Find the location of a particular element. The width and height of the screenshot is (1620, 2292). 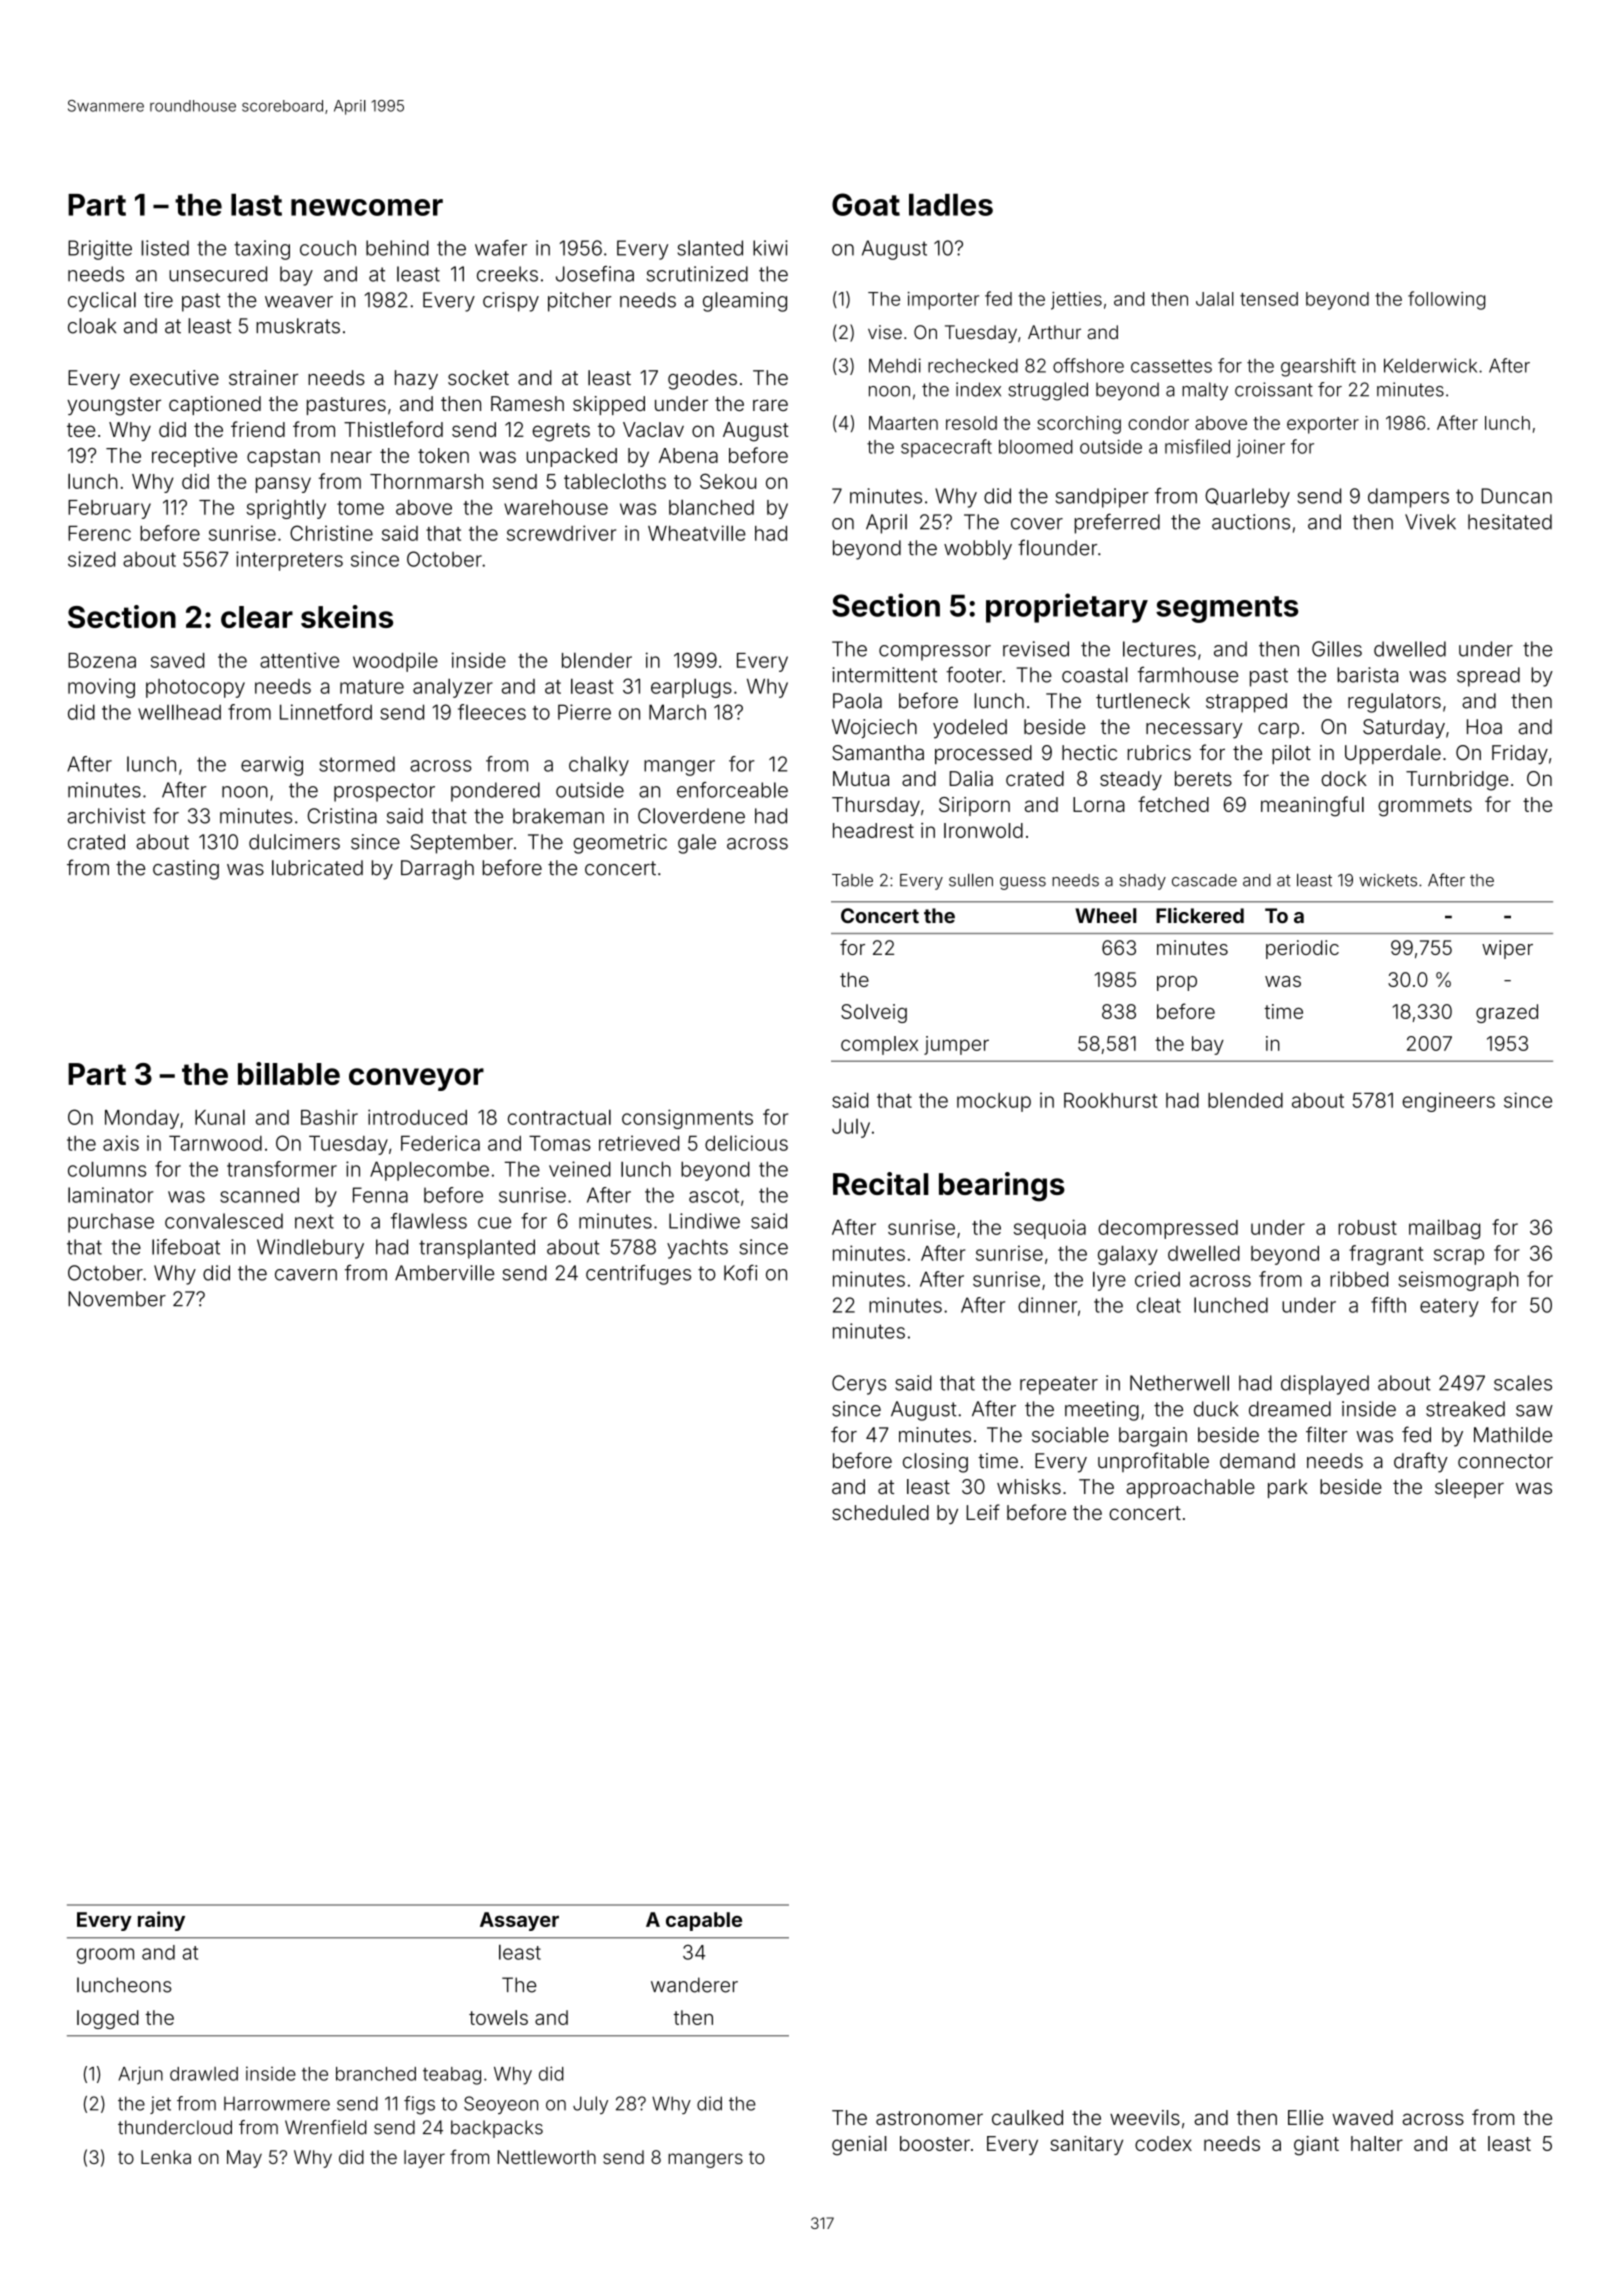

Duncan is located at coordinates (1516, 496).
